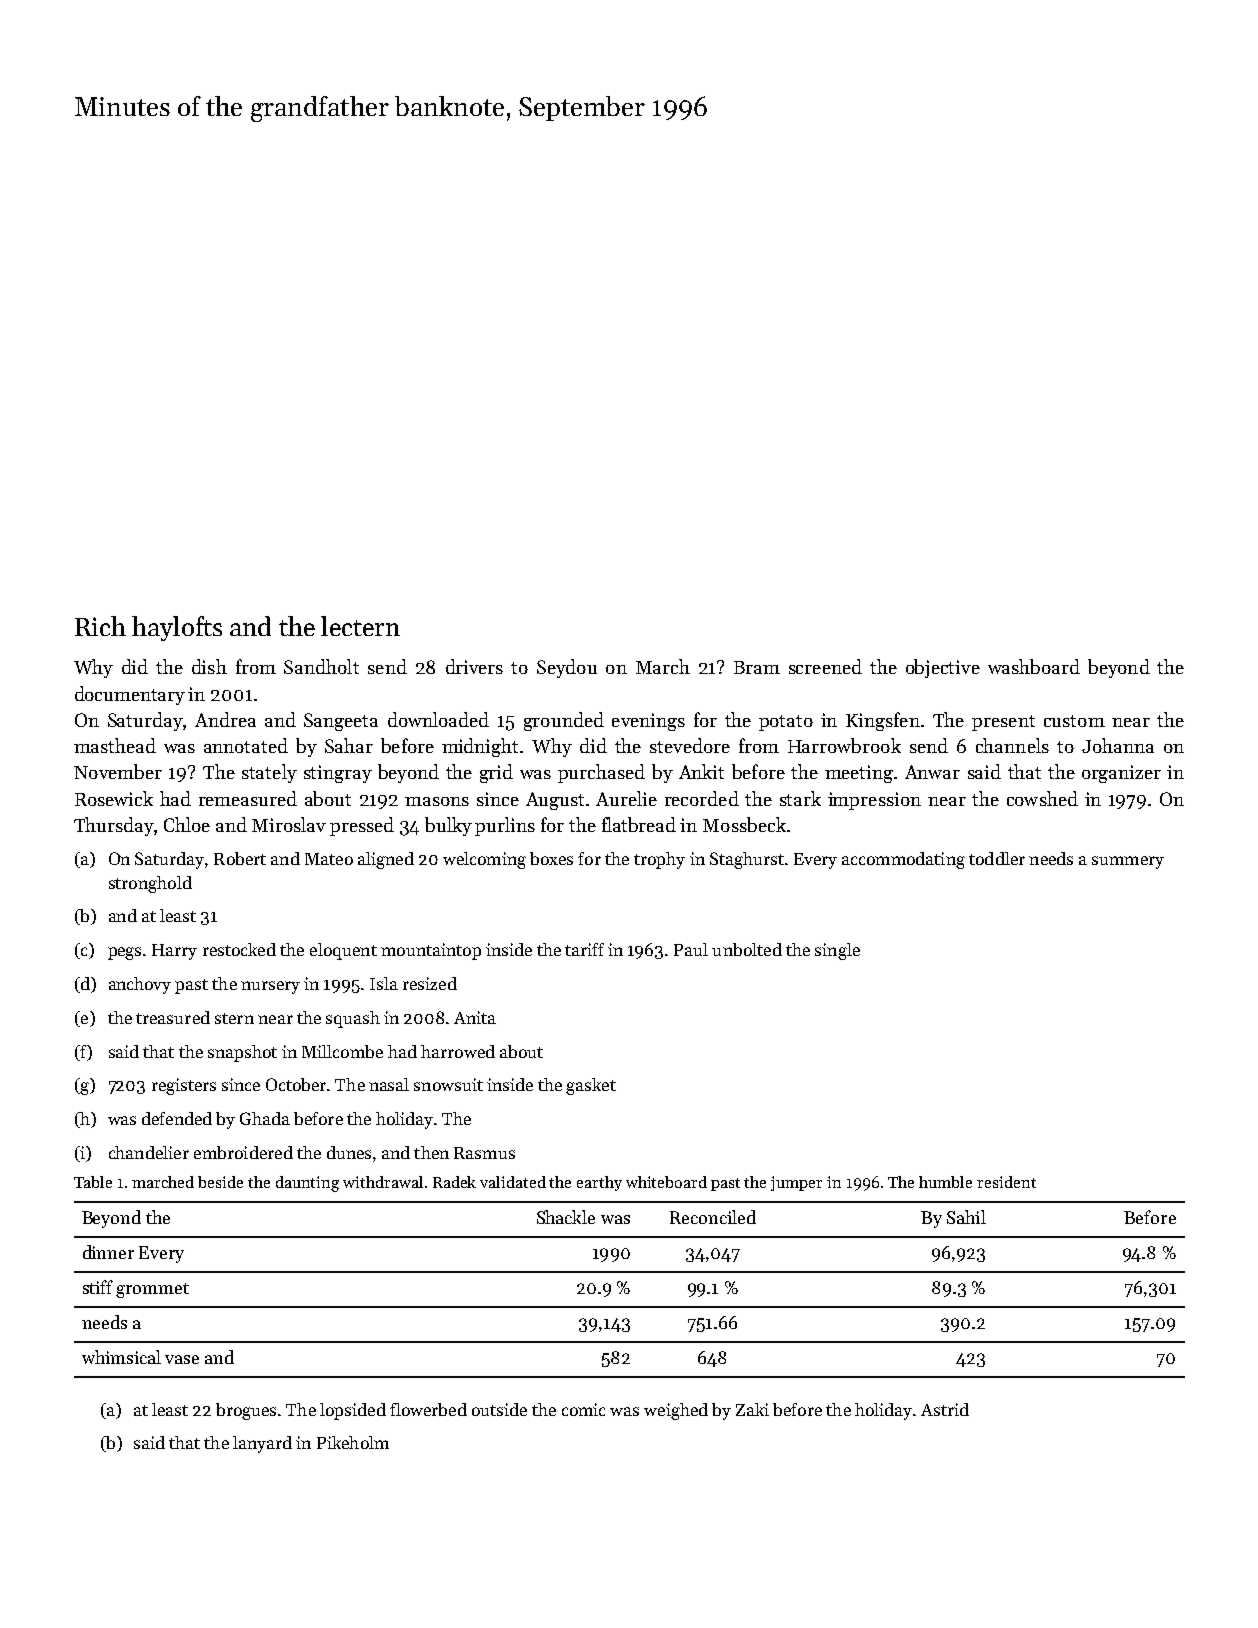 The width and height of the screenshot is (1258, 1628). What do you see at coordinates (648, 722) in the screenshot?
I see `evenings` at bounding box center [648, 722].
